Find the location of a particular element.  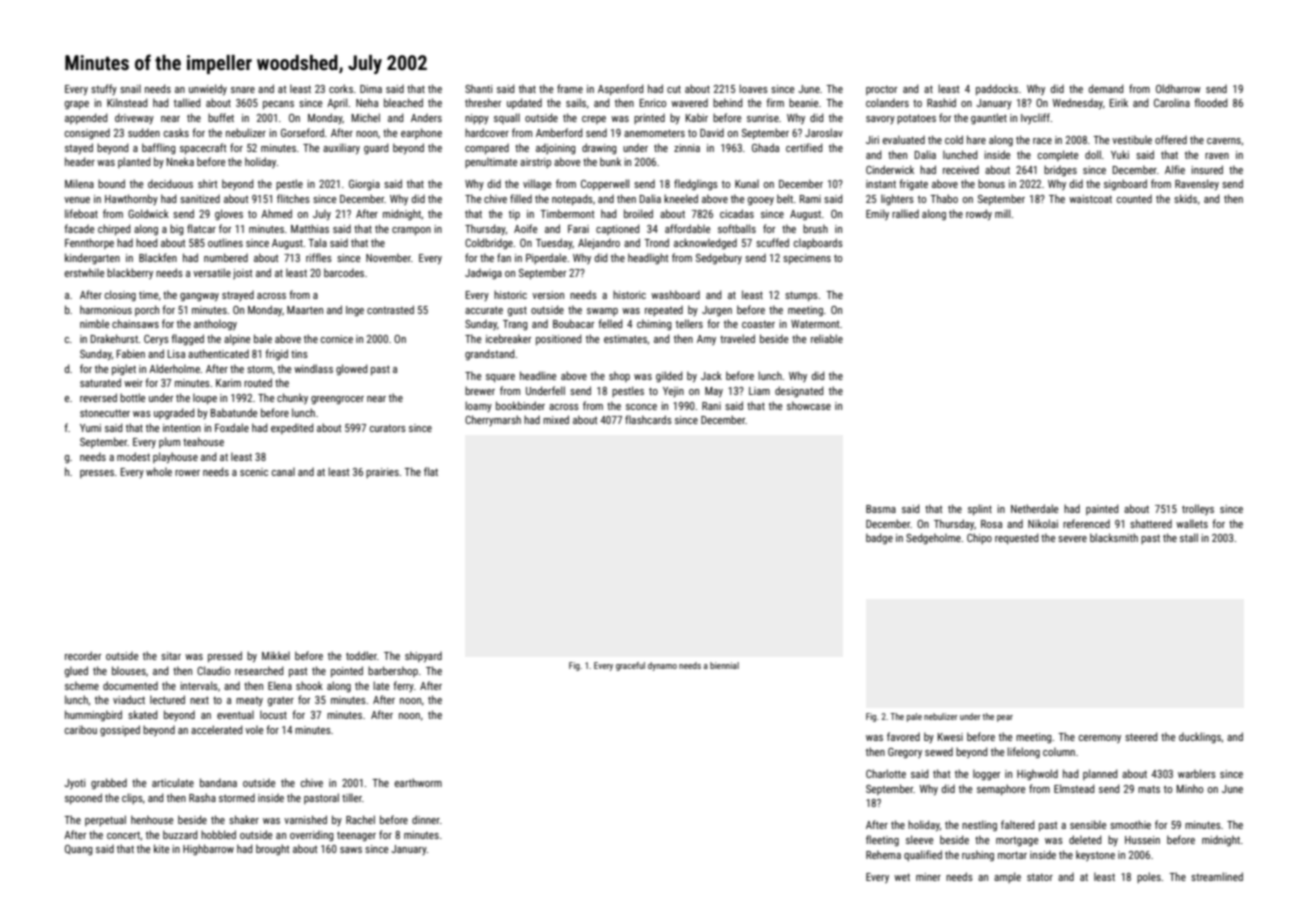

Quang is located at coordinates (79, 850).
